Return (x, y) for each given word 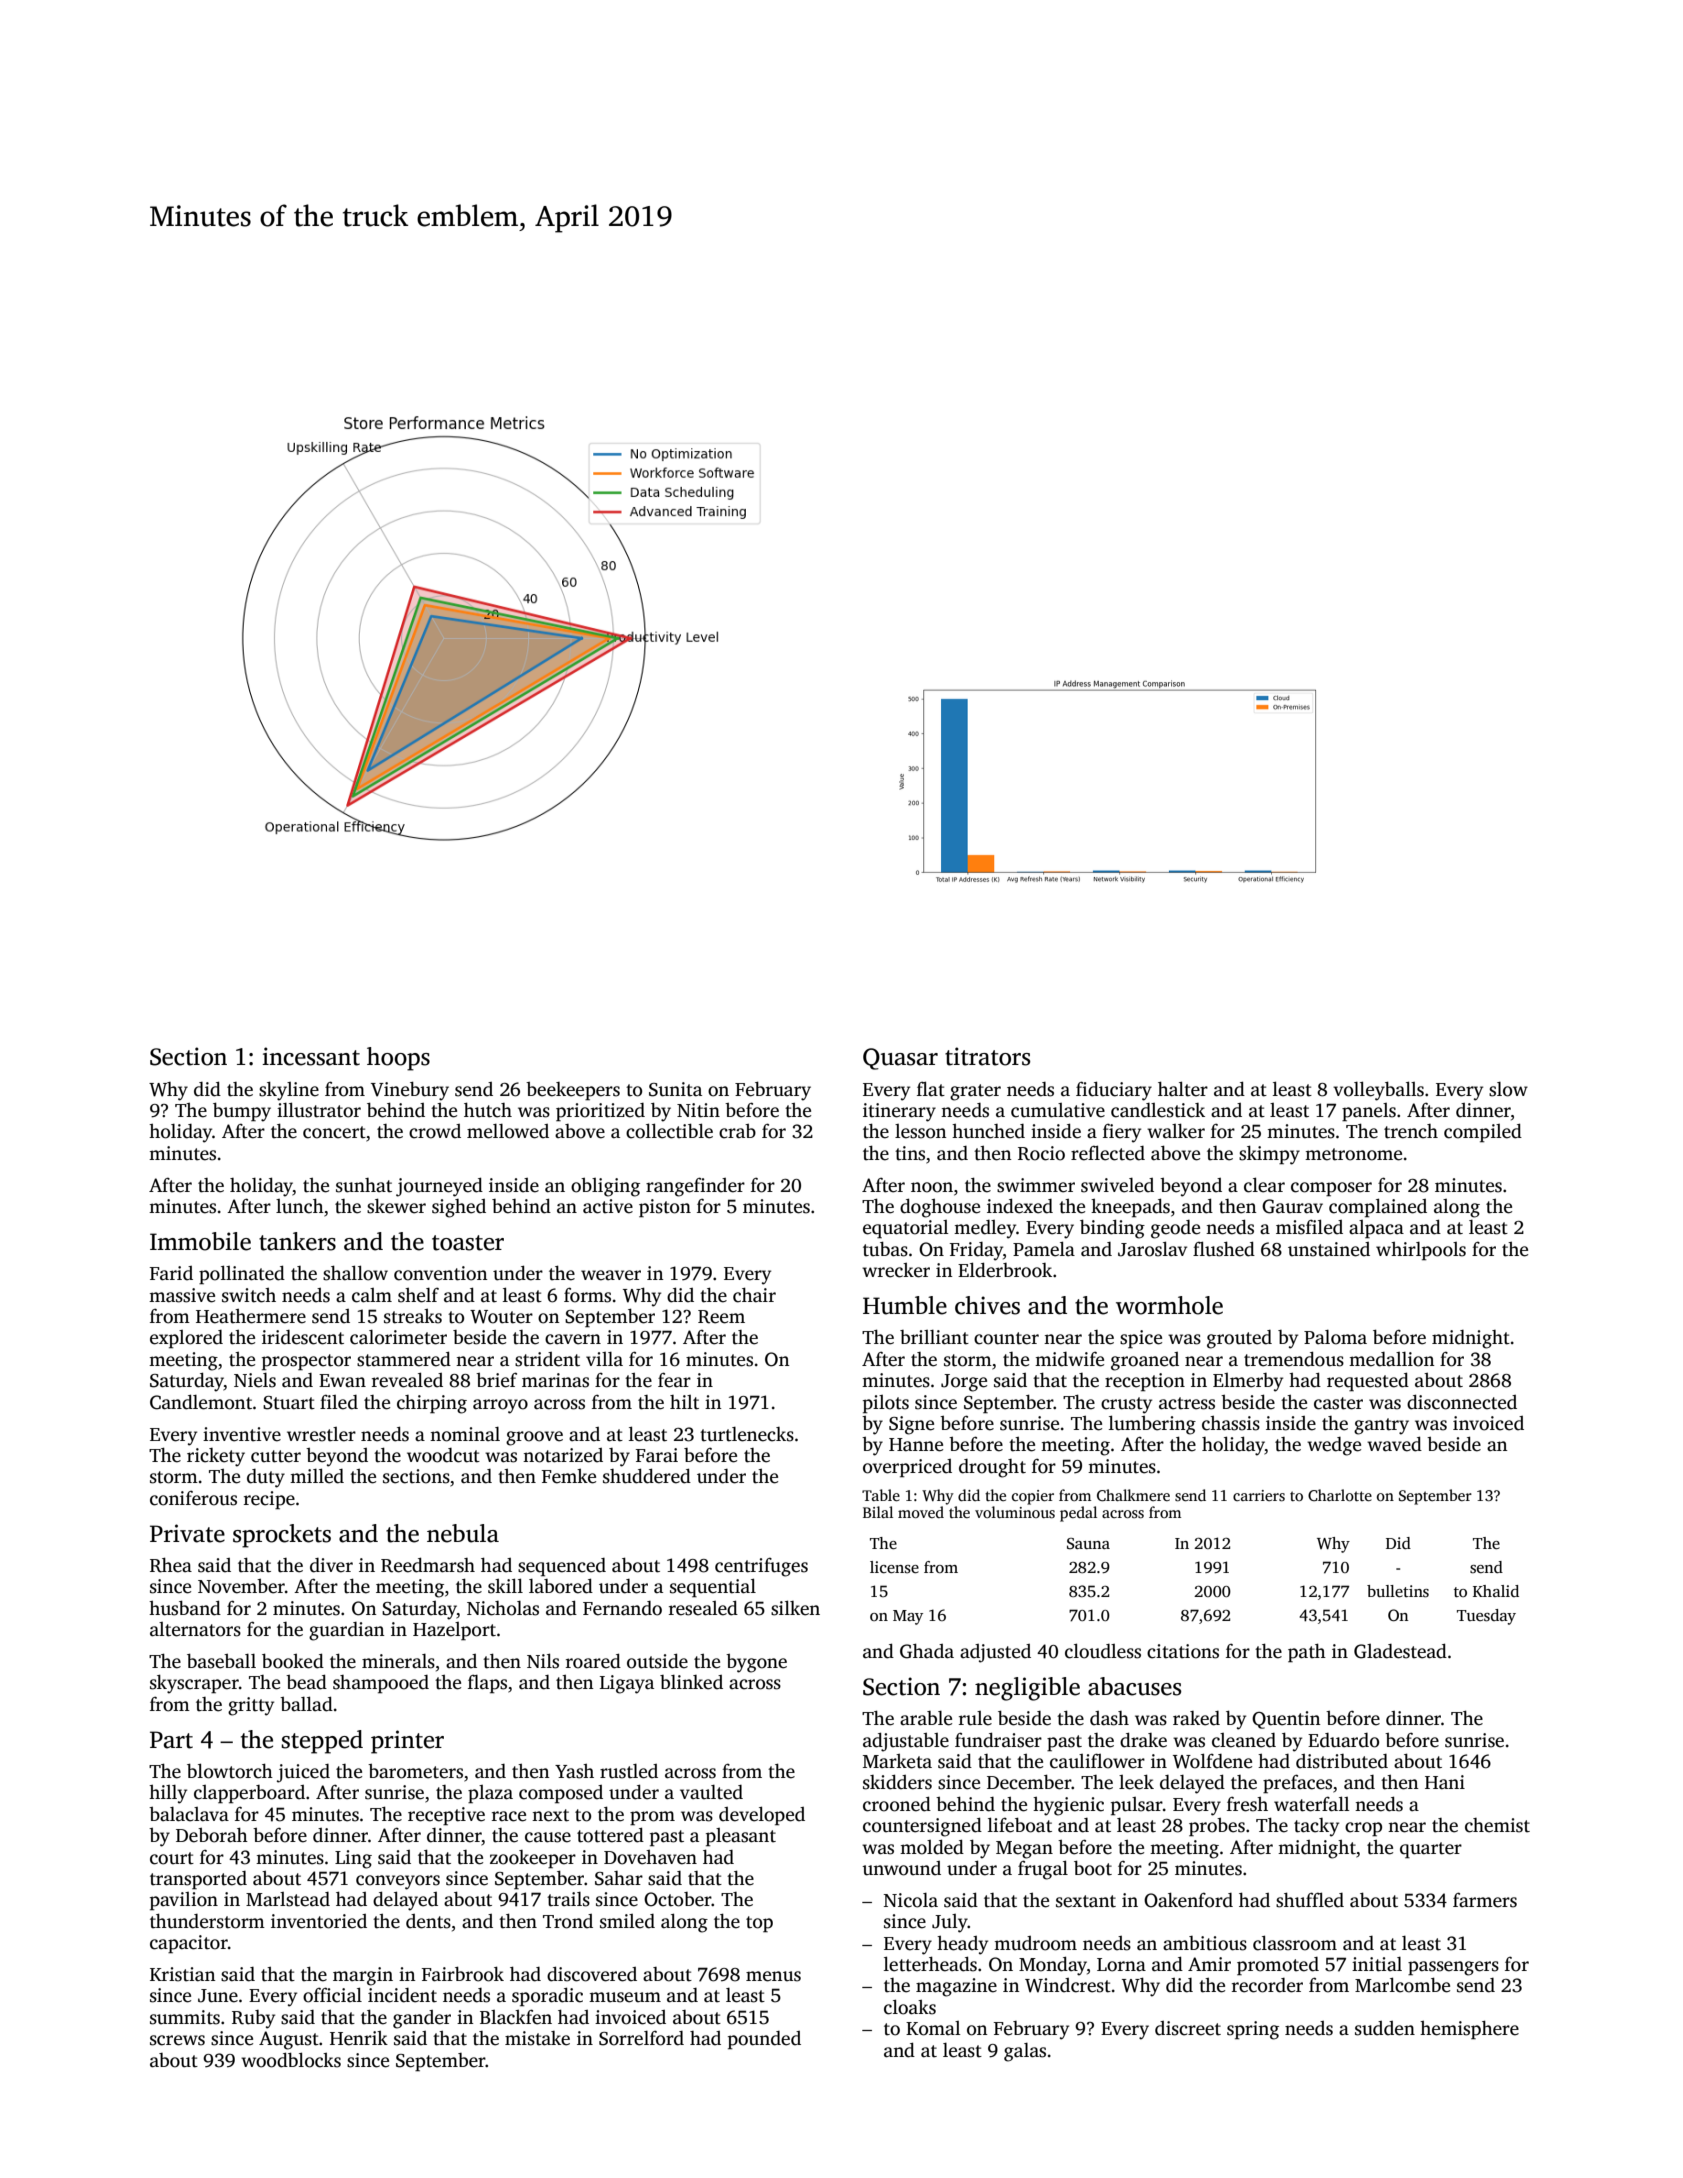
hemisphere (1469, 2030)
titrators (987, 1056)
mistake (537, 2038)
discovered (592, 1974)
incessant (311, 1056)
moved (921, 1512)
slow (1508, 1089)
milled (317, 1476)
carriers (1259, 1496)
